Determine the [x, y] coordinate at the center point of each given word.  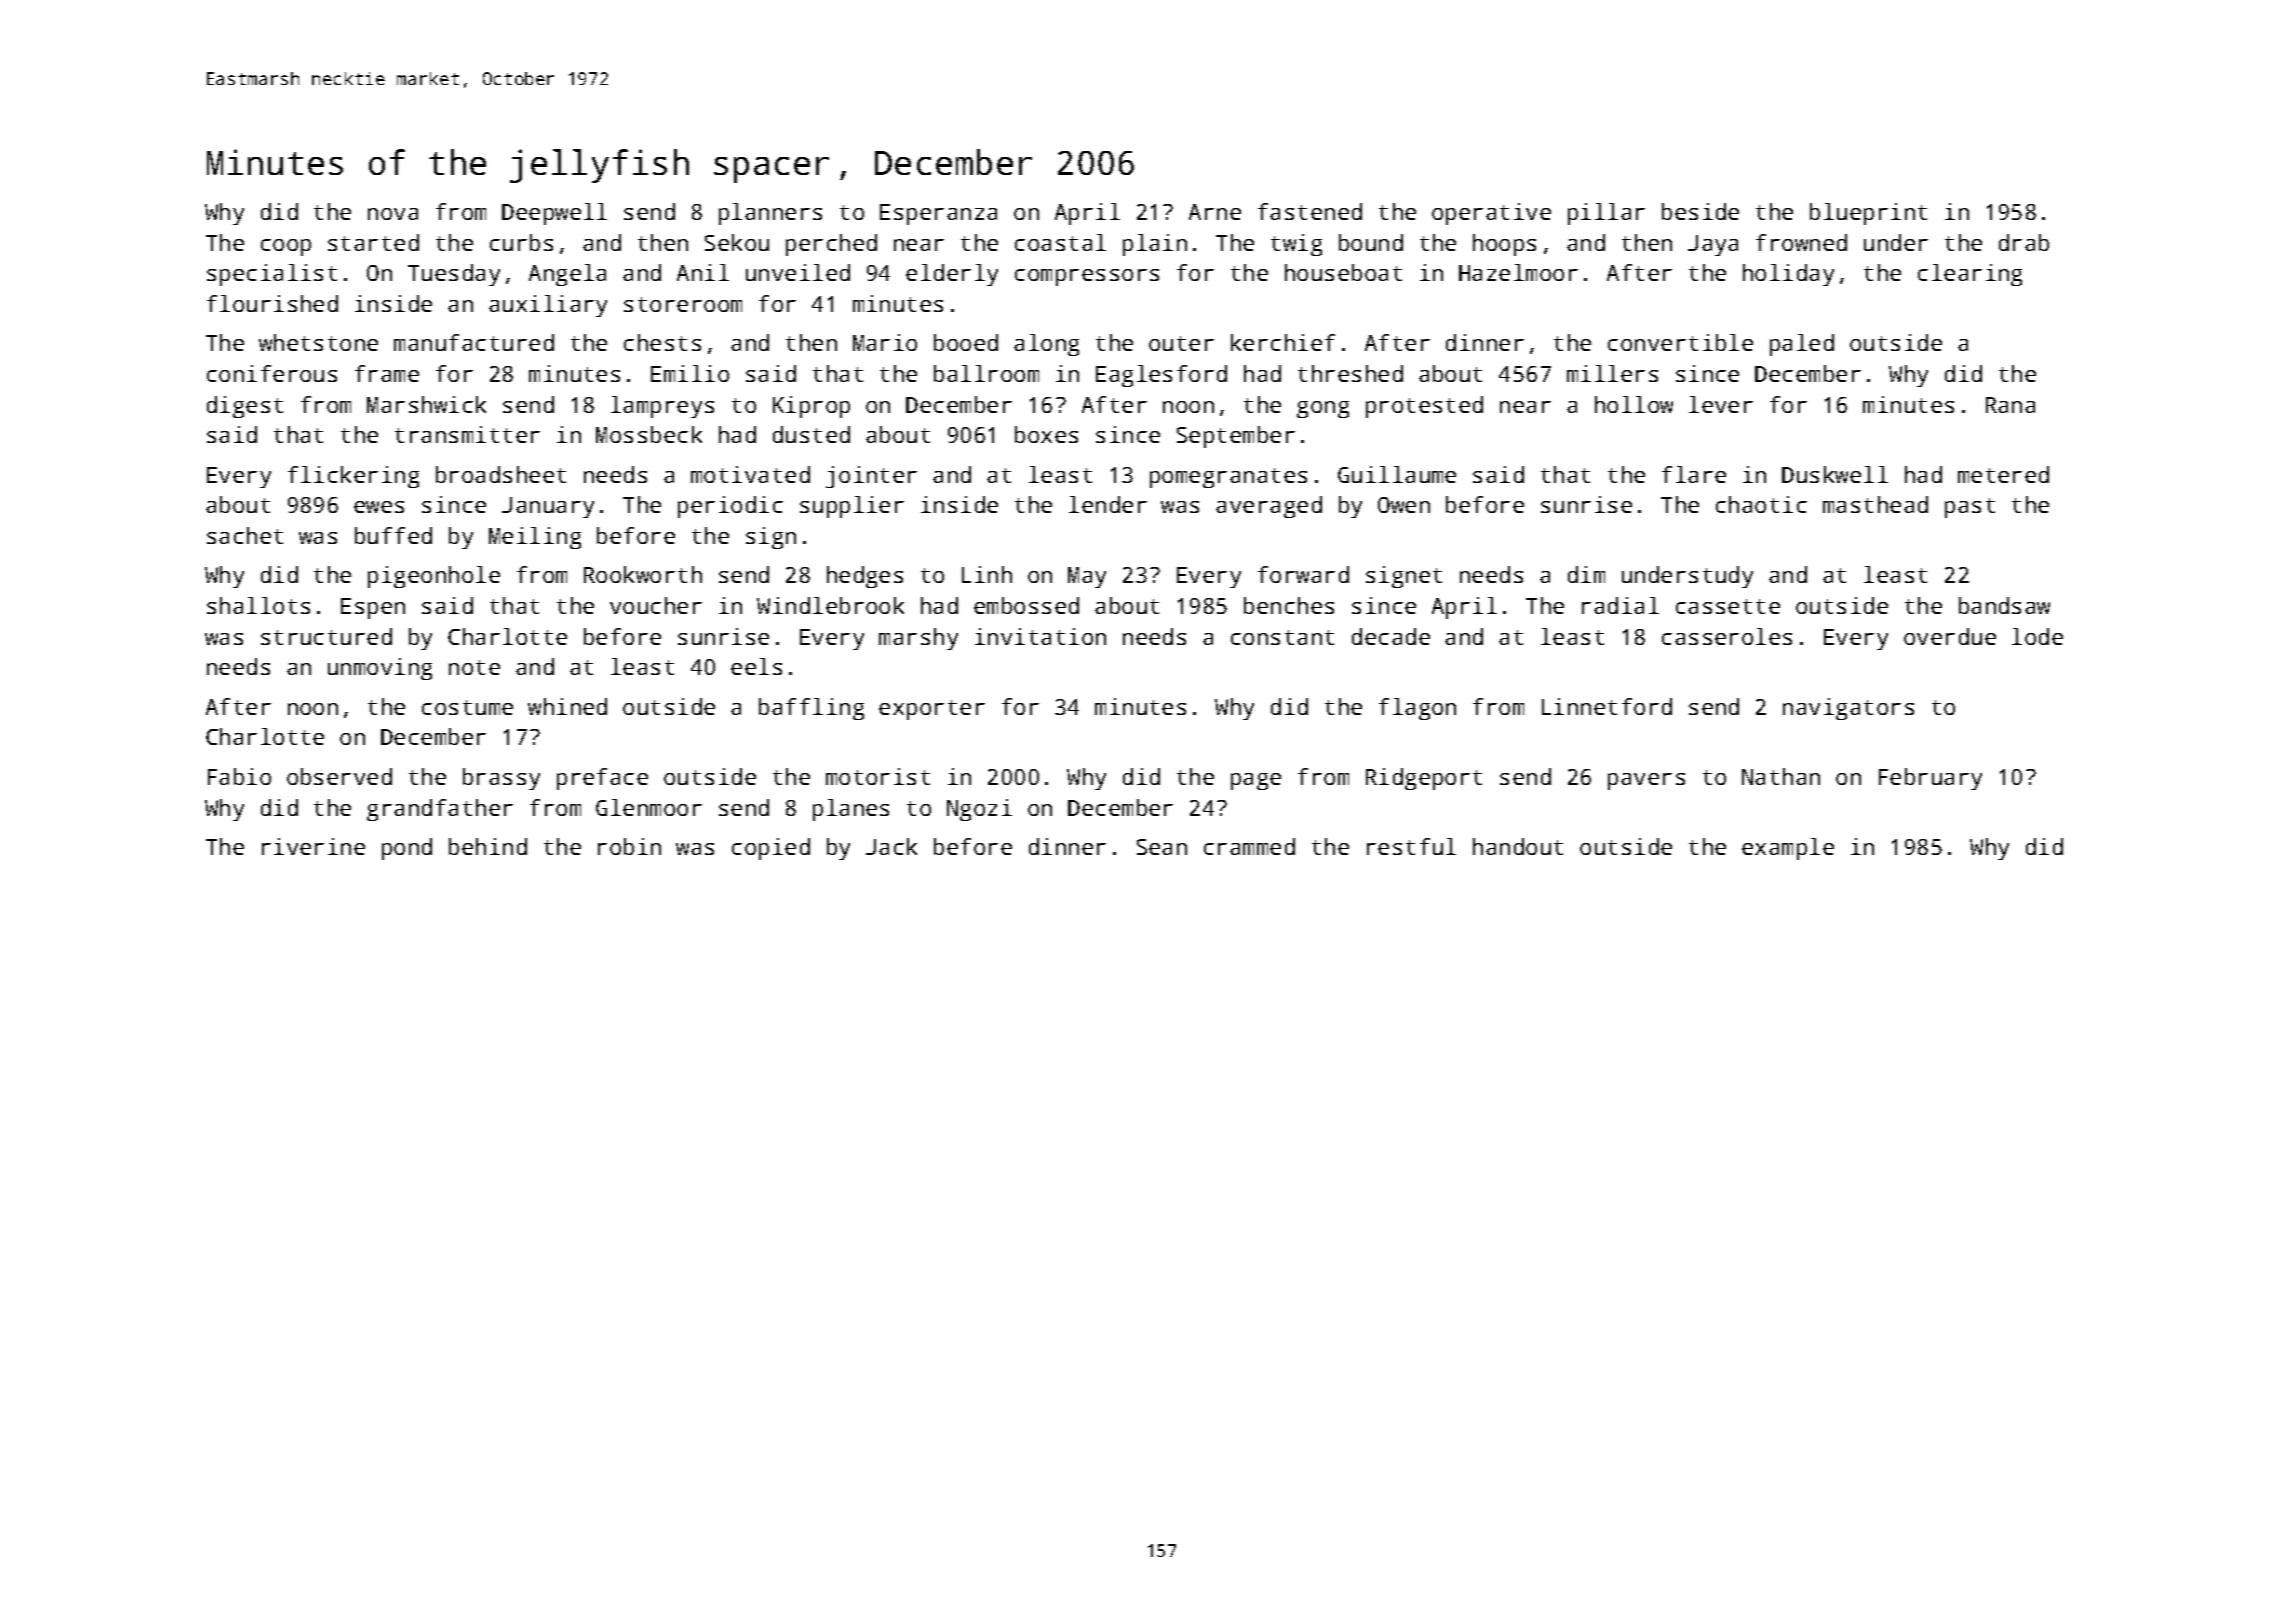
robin [629, 846]
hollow [1634, 404]
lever [1721, 404]
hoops [1504, 245]
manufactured [474, 342]
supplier [852, 507]
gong [1323, 409]
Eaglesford [1161, 376]
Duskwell [1835, 474]
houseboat [1343, 272]
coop [286, 247]
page [1256, 781]
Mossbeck [649, 434]
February [1930, 779]
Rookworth [643, 574]
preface [602, 779]
